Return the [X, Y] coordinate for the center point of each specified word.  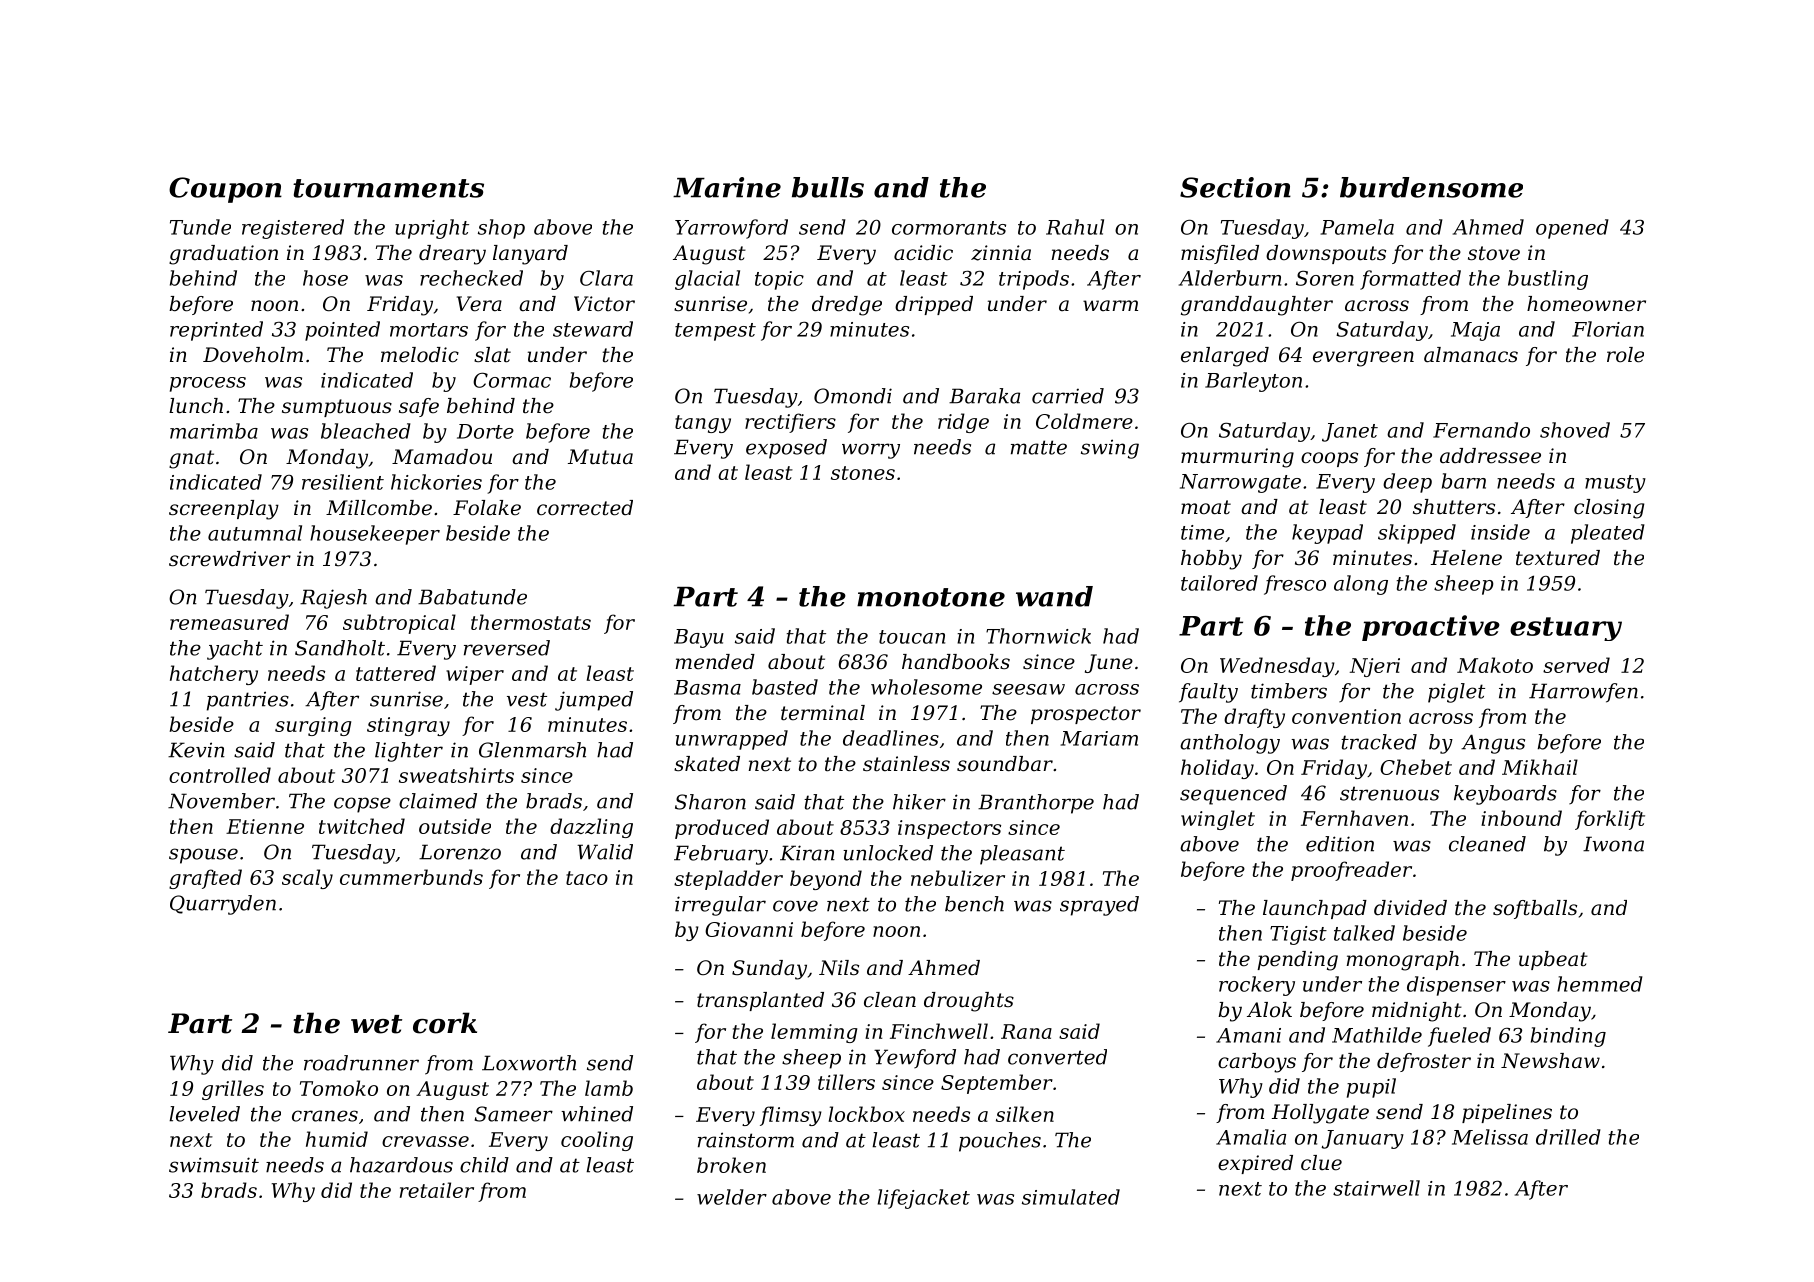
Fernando [1481, 430]
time [1202, 532]
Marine [727, 187]
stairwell [1376, 1188]
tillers [846, 1082]
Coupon [225, 190]
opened [1572, 229]
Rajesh [333, 599]
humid [337, 1139]
